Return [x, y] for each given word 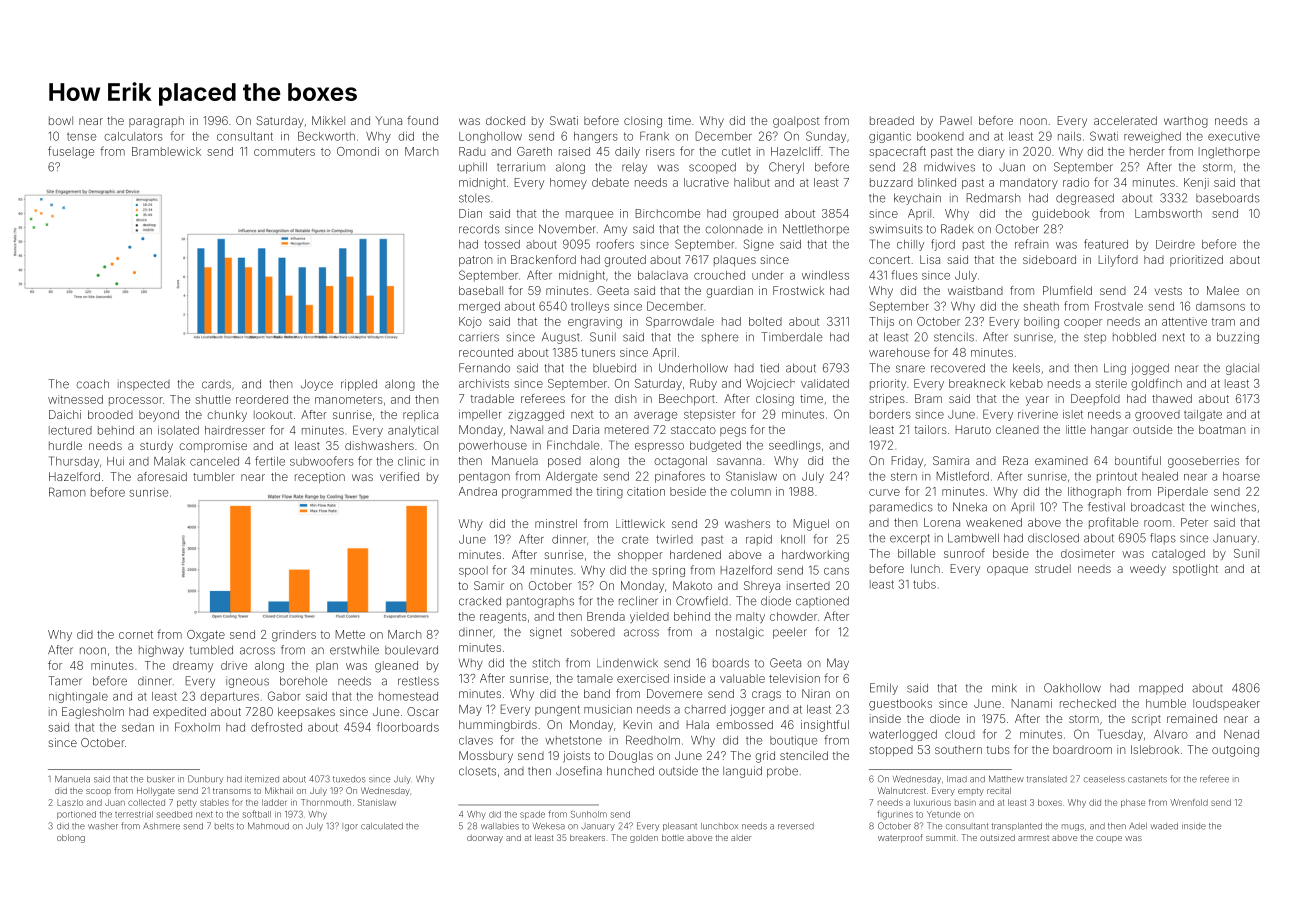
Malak [169, 461]
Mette [350, 634]
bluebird [614, 368]
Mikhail [279, 790]
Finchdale [573, 445]
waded [1164, 826]
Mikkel [328, 120]
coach [93, 384]
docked [505, 120]
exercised [643, 678]
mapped [1161, 689]
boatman [1222, 429]
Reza [1015, 460]
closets [477, 771]
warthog [1186, 122]
